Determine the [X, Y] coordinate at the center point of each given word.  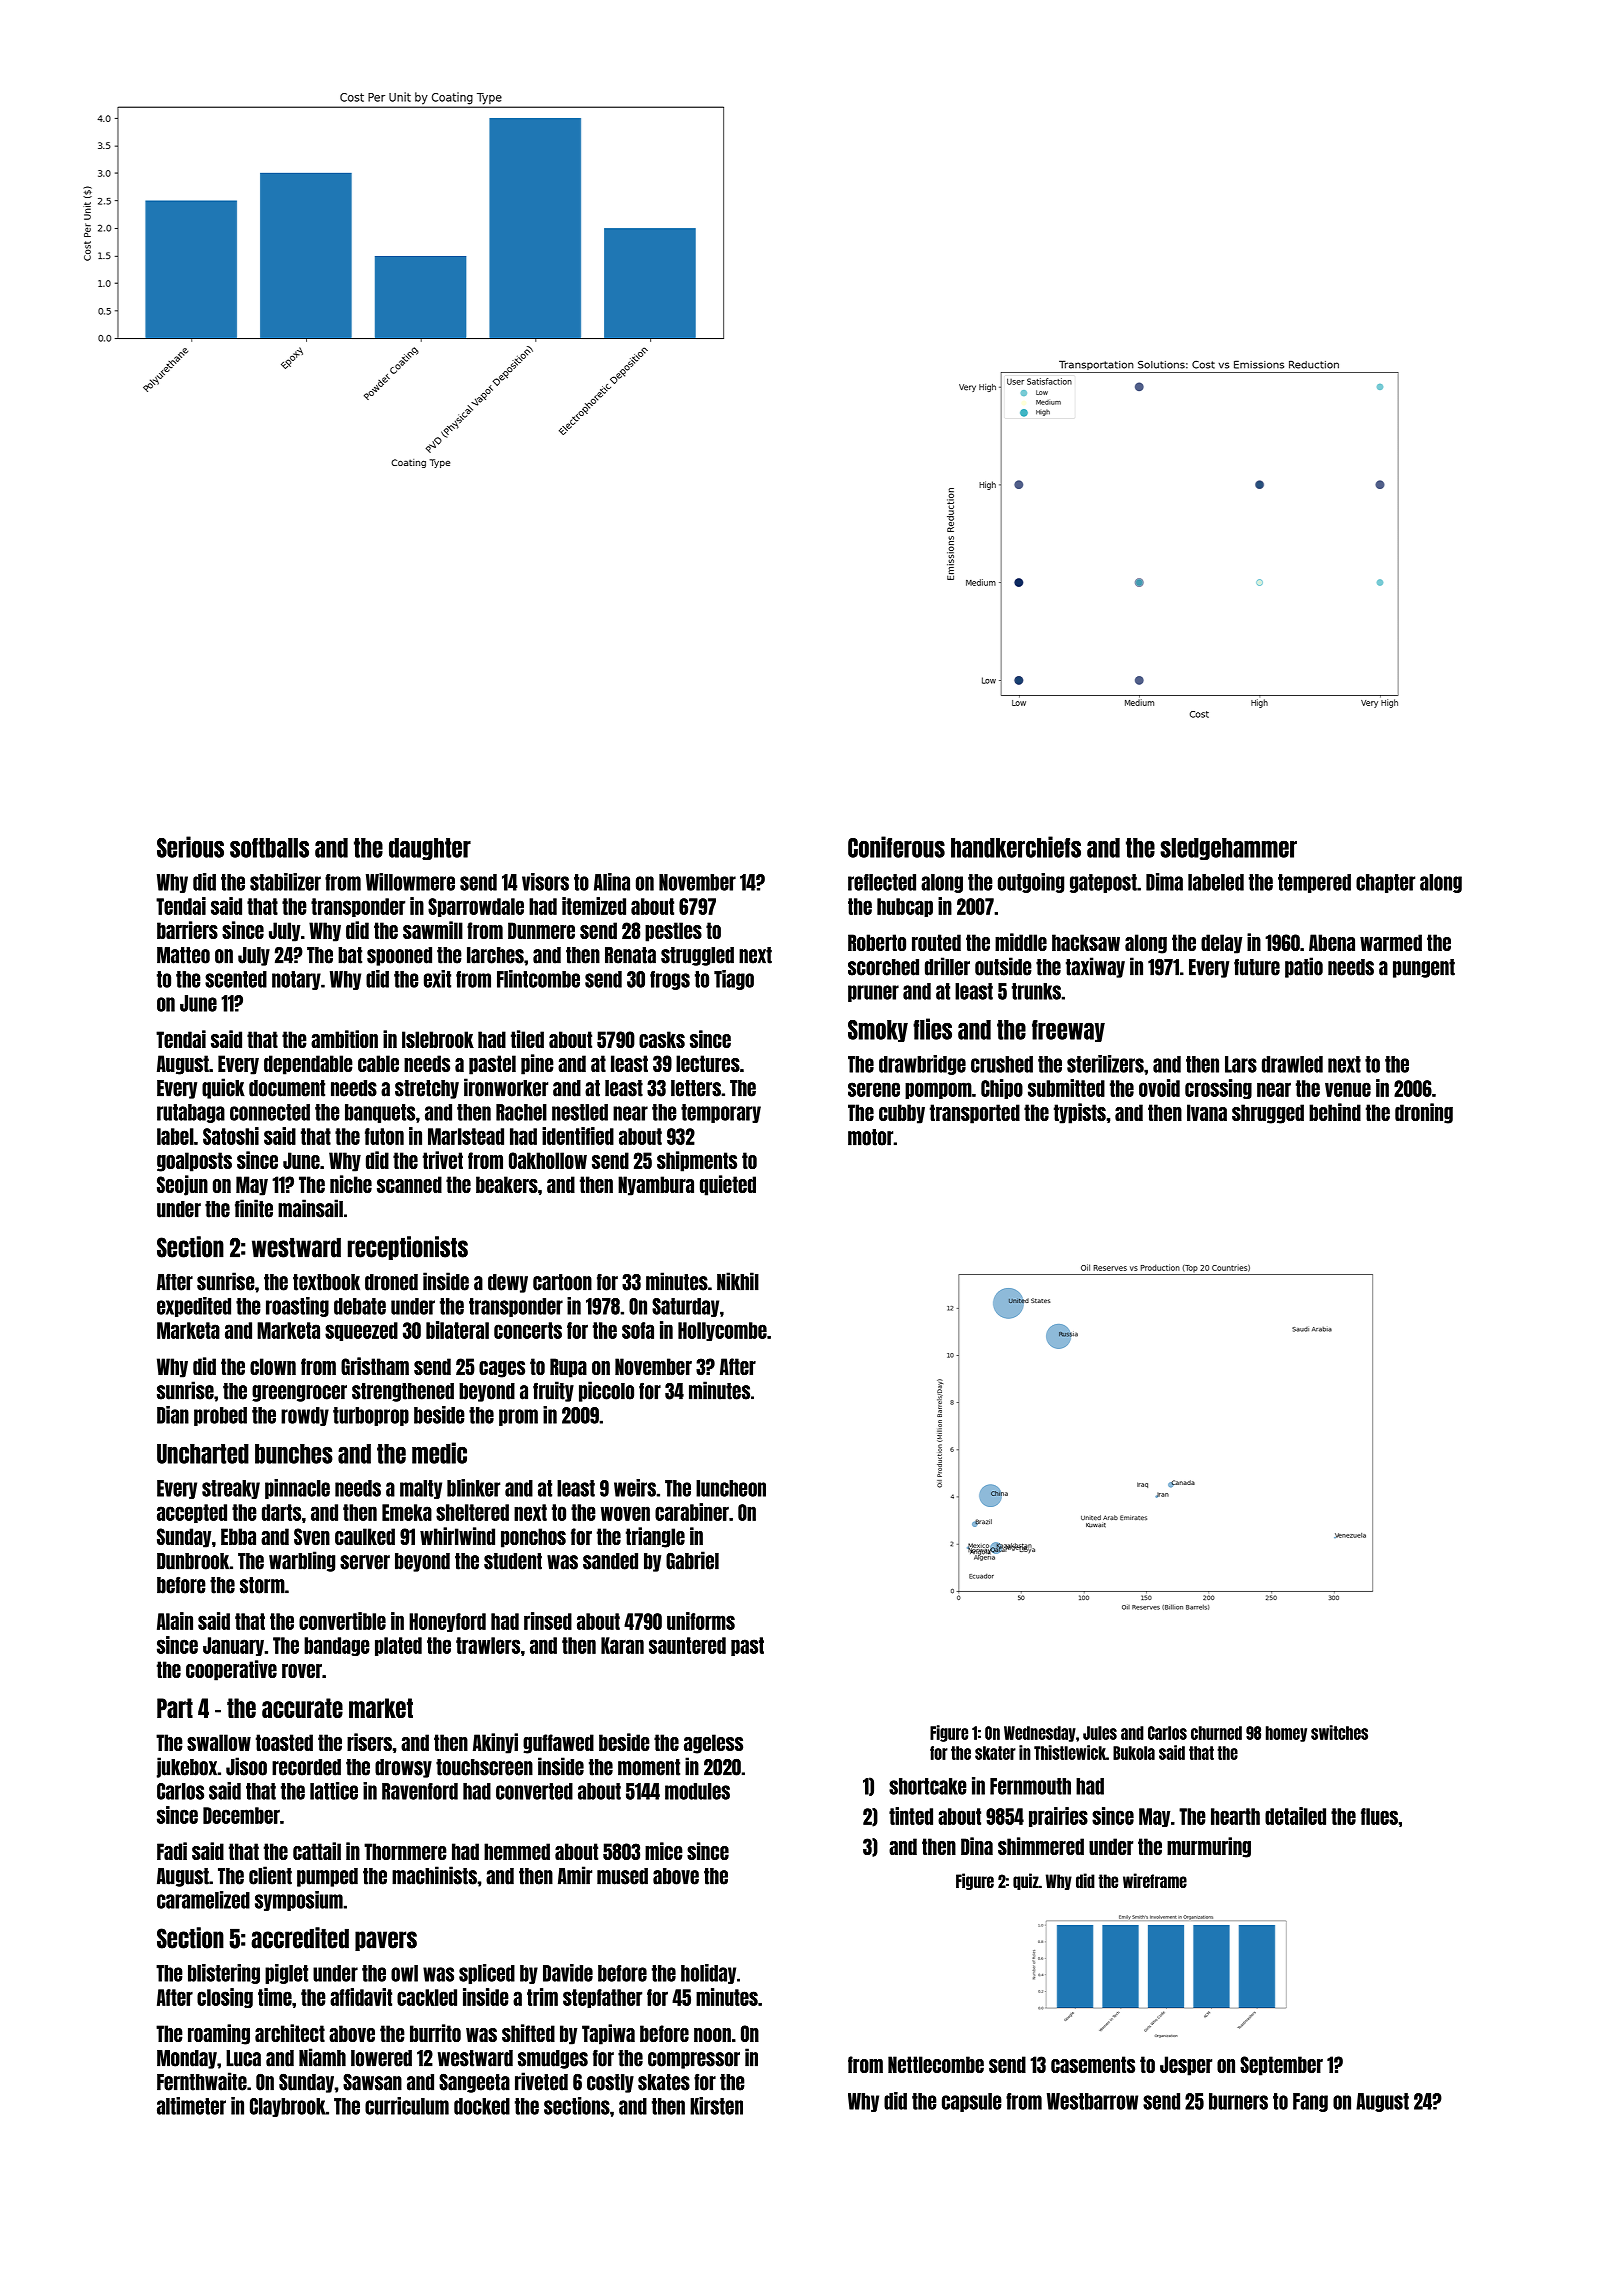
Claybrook [288, 2107]
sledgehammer [1228, 849]
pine [537, 1064]
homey [1286, 1734]
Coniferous [896, 847]
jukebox [187, 1767]
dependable [308, 1065]
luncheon [731, 1488]
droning [1424, 1113]
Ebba [238, 1536]
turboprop [371, 1416]
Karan [622, 1645]
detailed [1295, 1816]
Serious [190, 847]
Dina [977, 1846]
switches [1339, 1732]
